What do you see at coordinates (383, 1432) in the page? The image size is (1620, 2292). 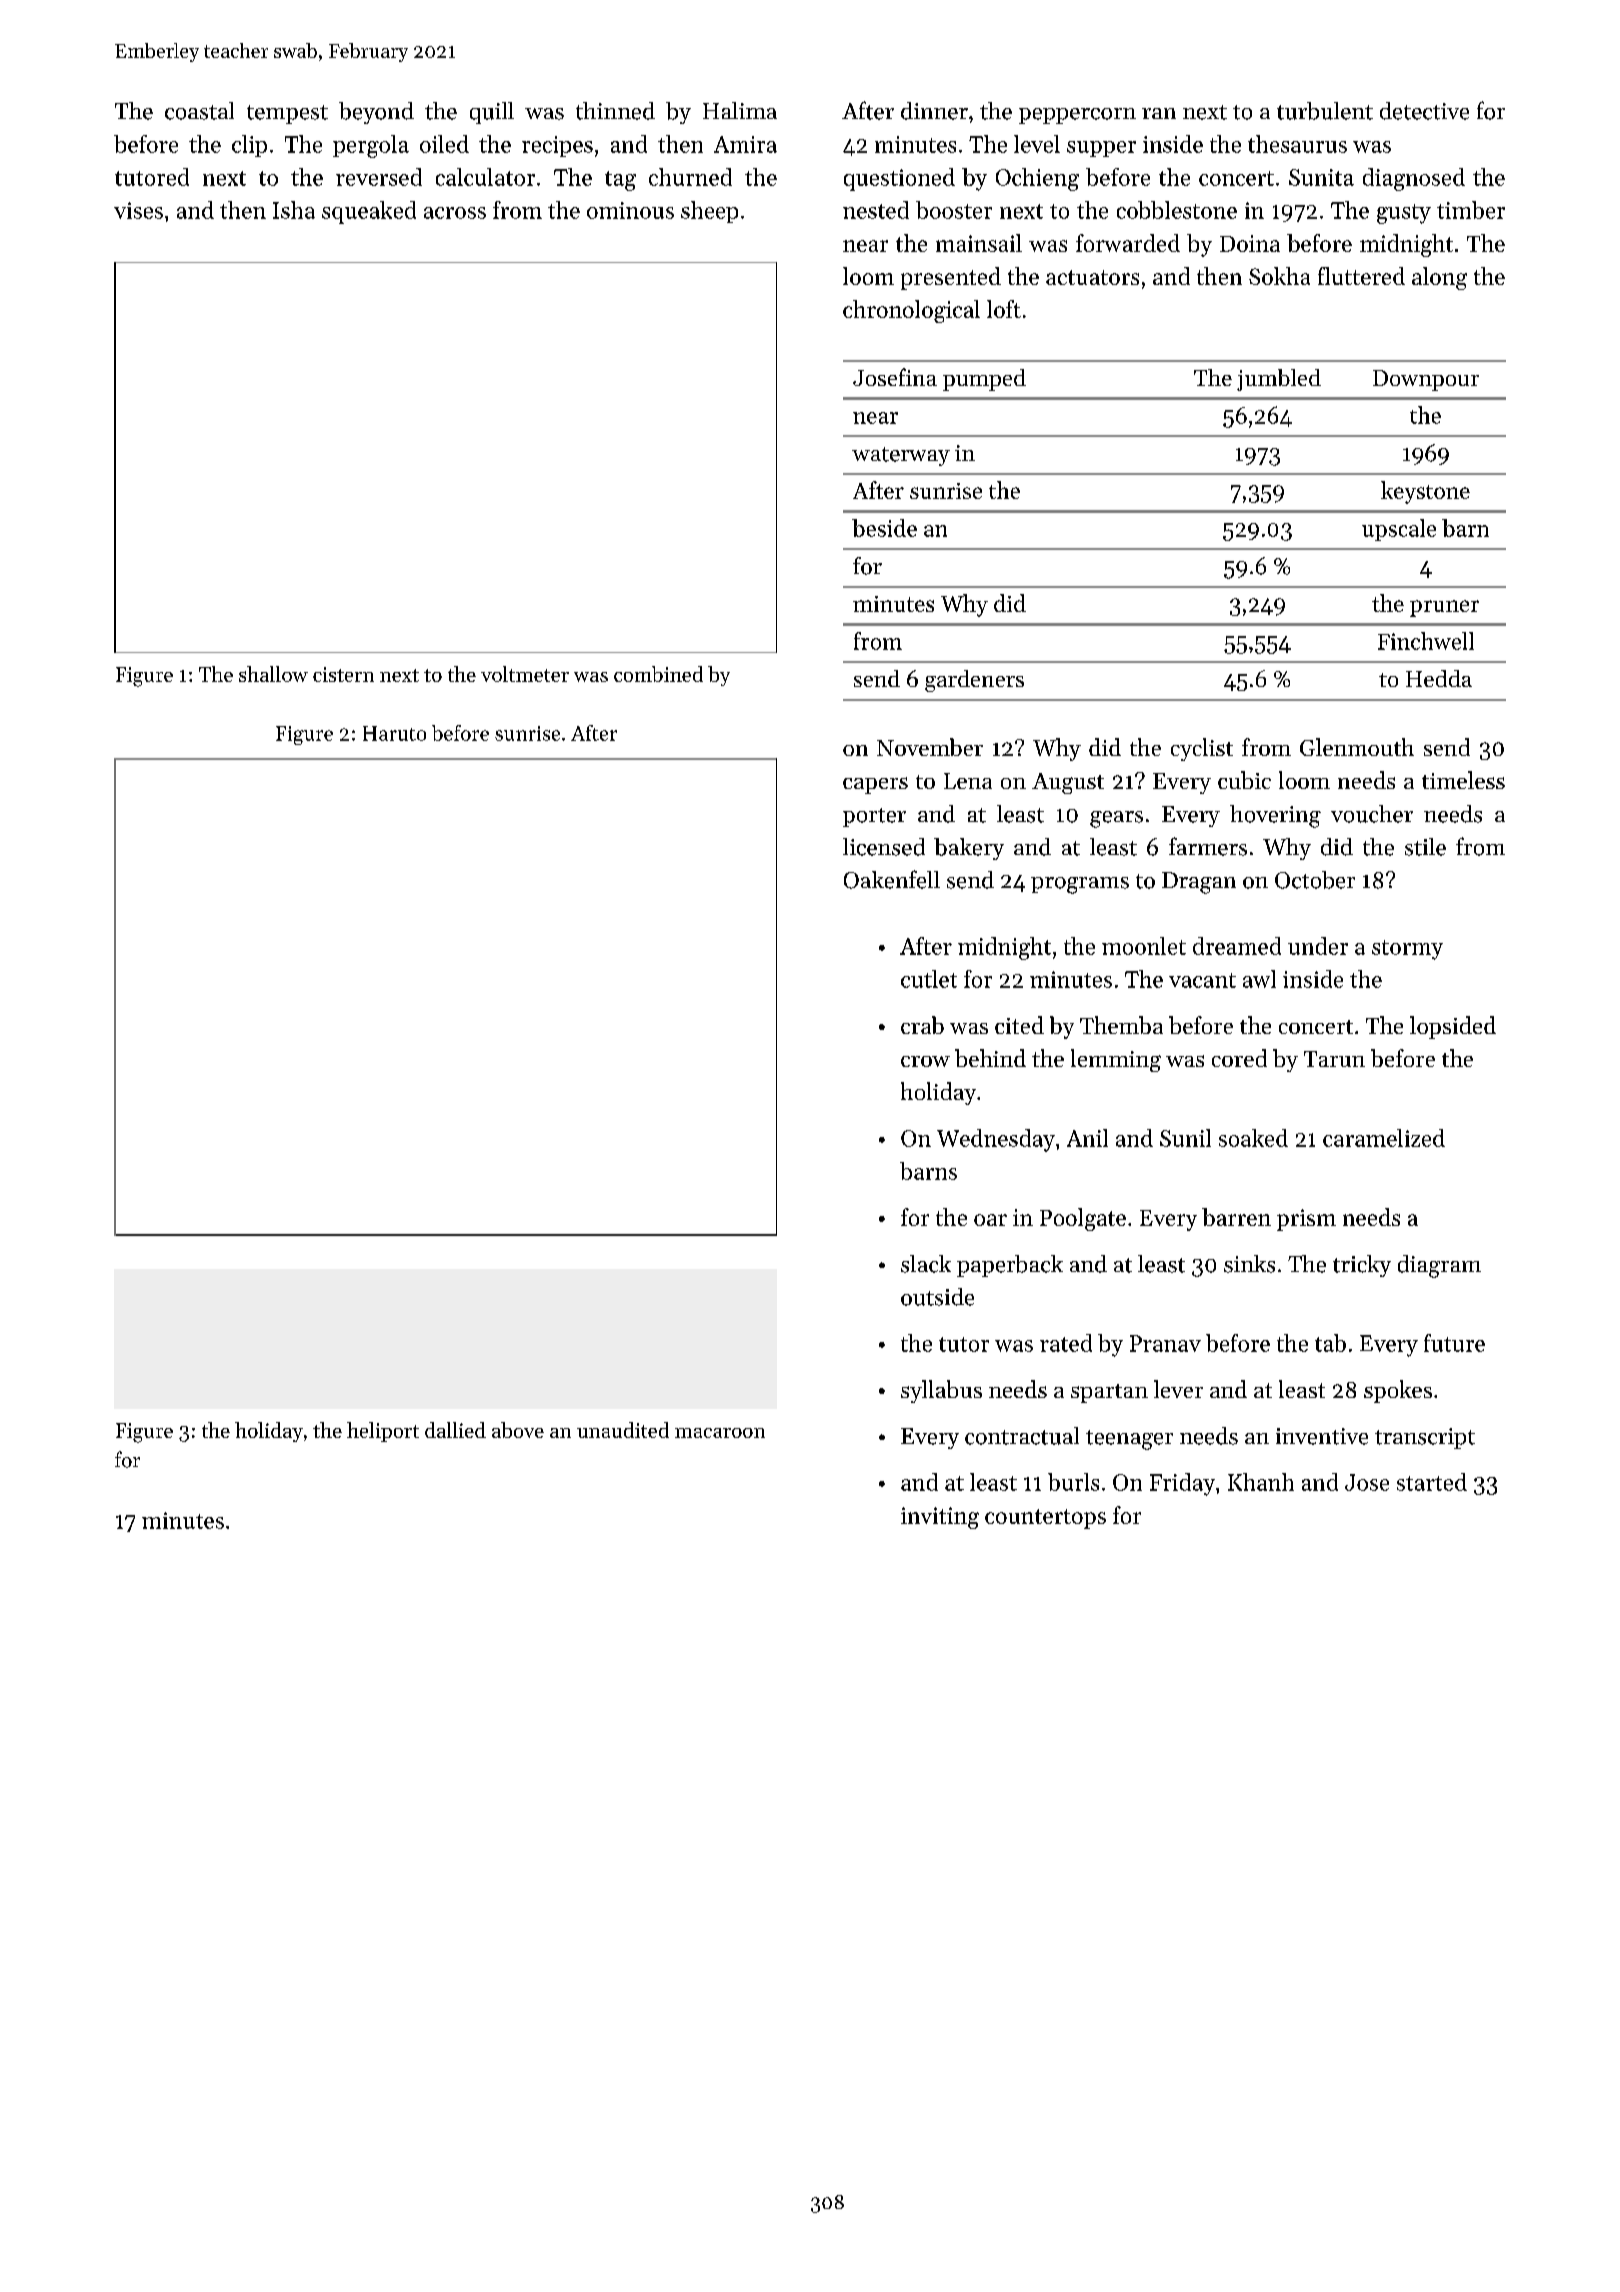 I see `heliport` at bounding box center [383, 1432].
